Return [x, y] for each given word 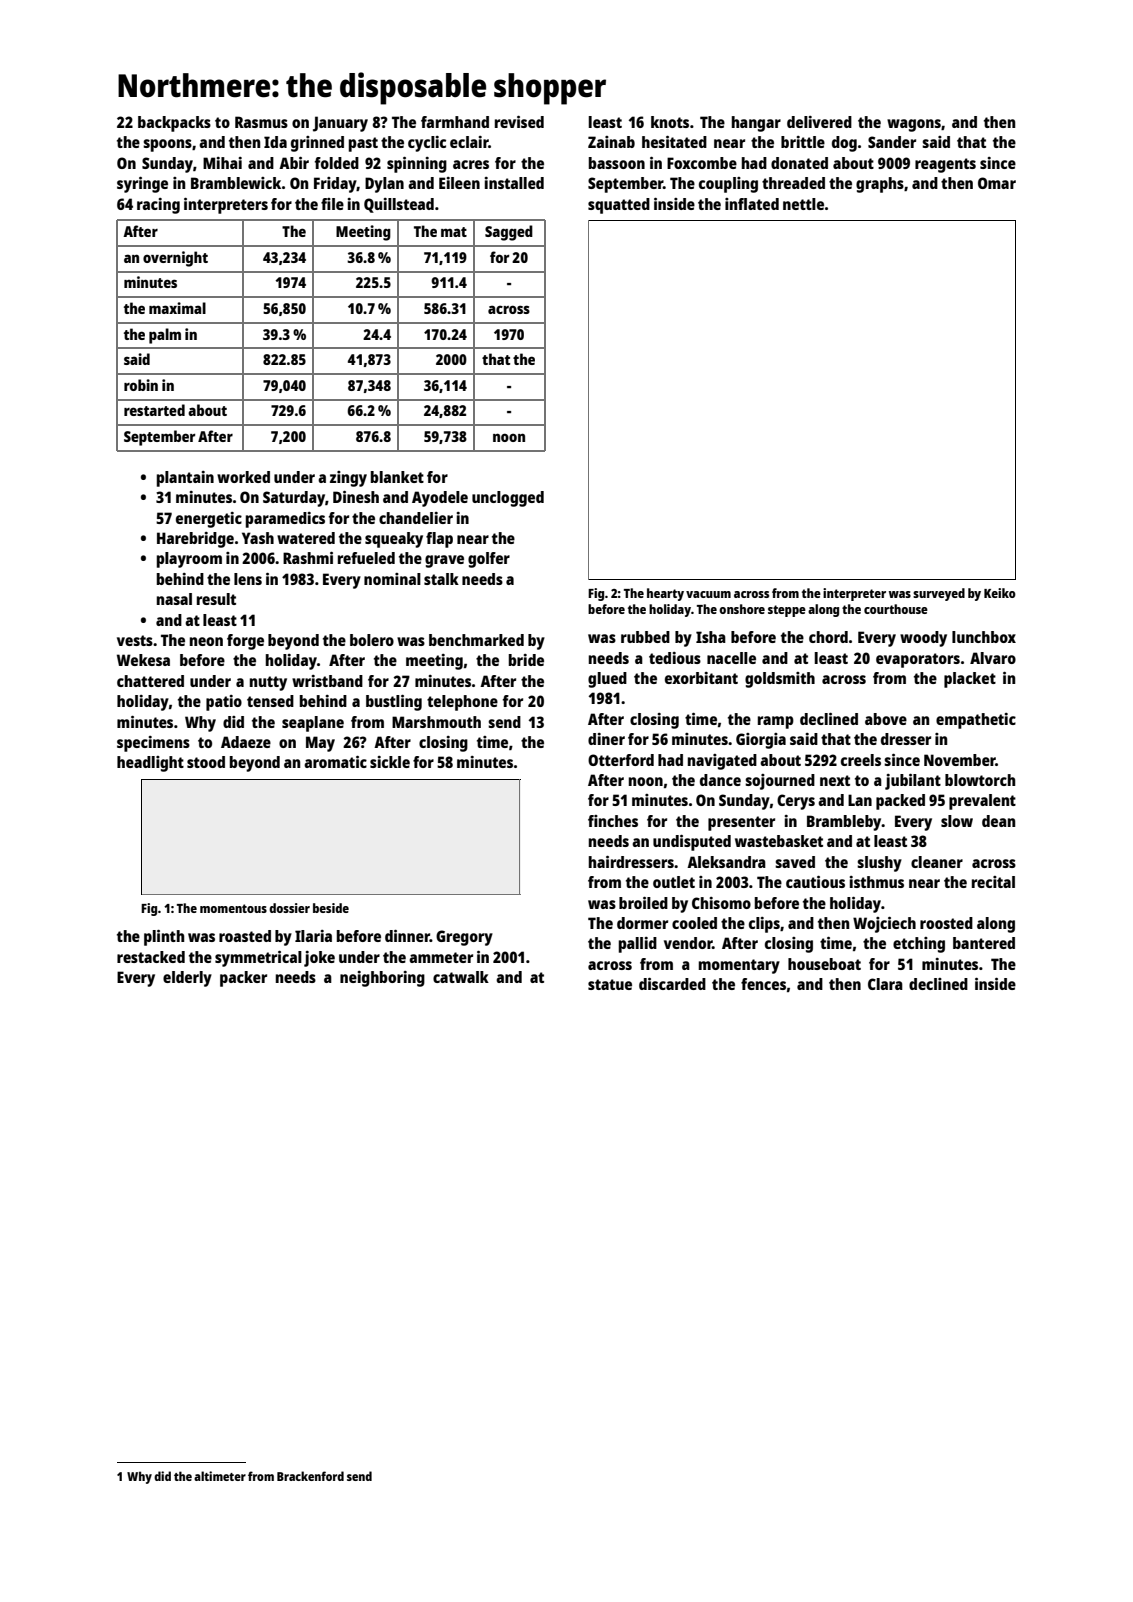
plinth [164, 938]
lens [248, 579]
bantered [984, 943]
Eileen [459, 183]
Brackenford [310, 1476]
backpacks [174, 124]
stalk [441, 579]
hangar [756, 124]
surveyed [939, 594]
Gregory [464, 938]
